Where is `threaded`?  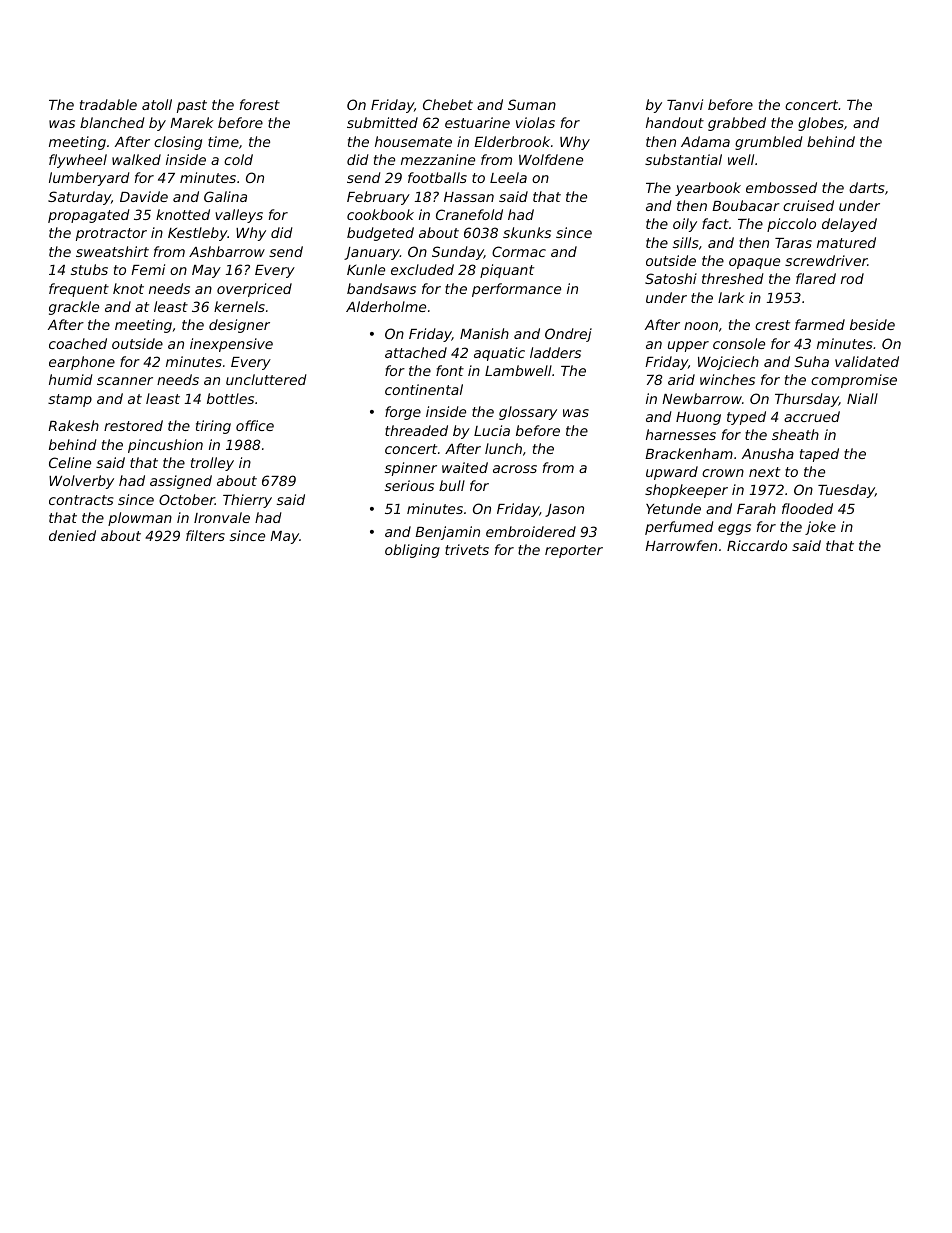
threaded is located at coordinates (416, 430).
